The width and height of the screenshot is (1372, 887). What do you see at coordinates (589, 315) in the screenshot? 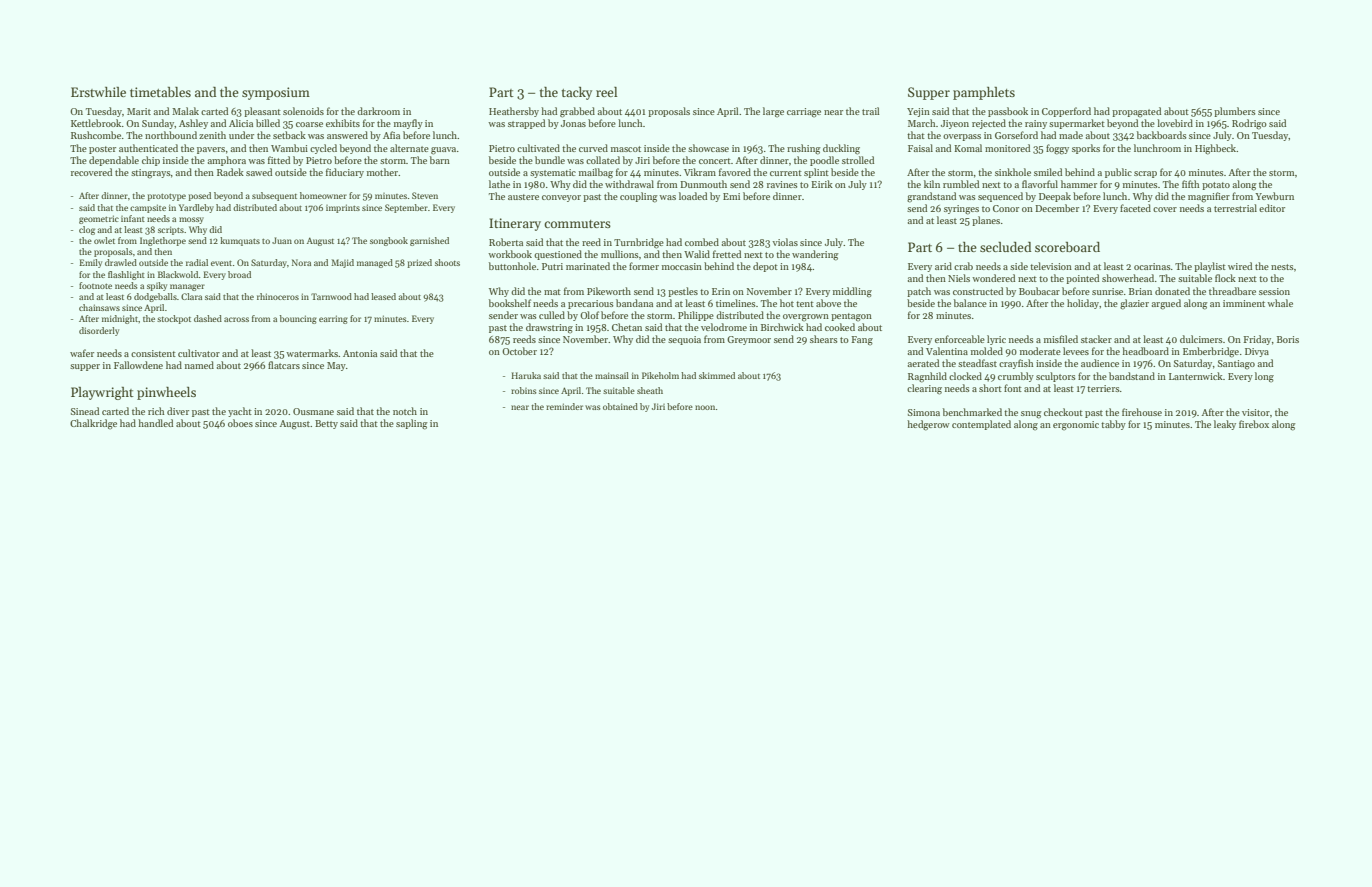
I see `Olof` at bounding box center [589, 315].
